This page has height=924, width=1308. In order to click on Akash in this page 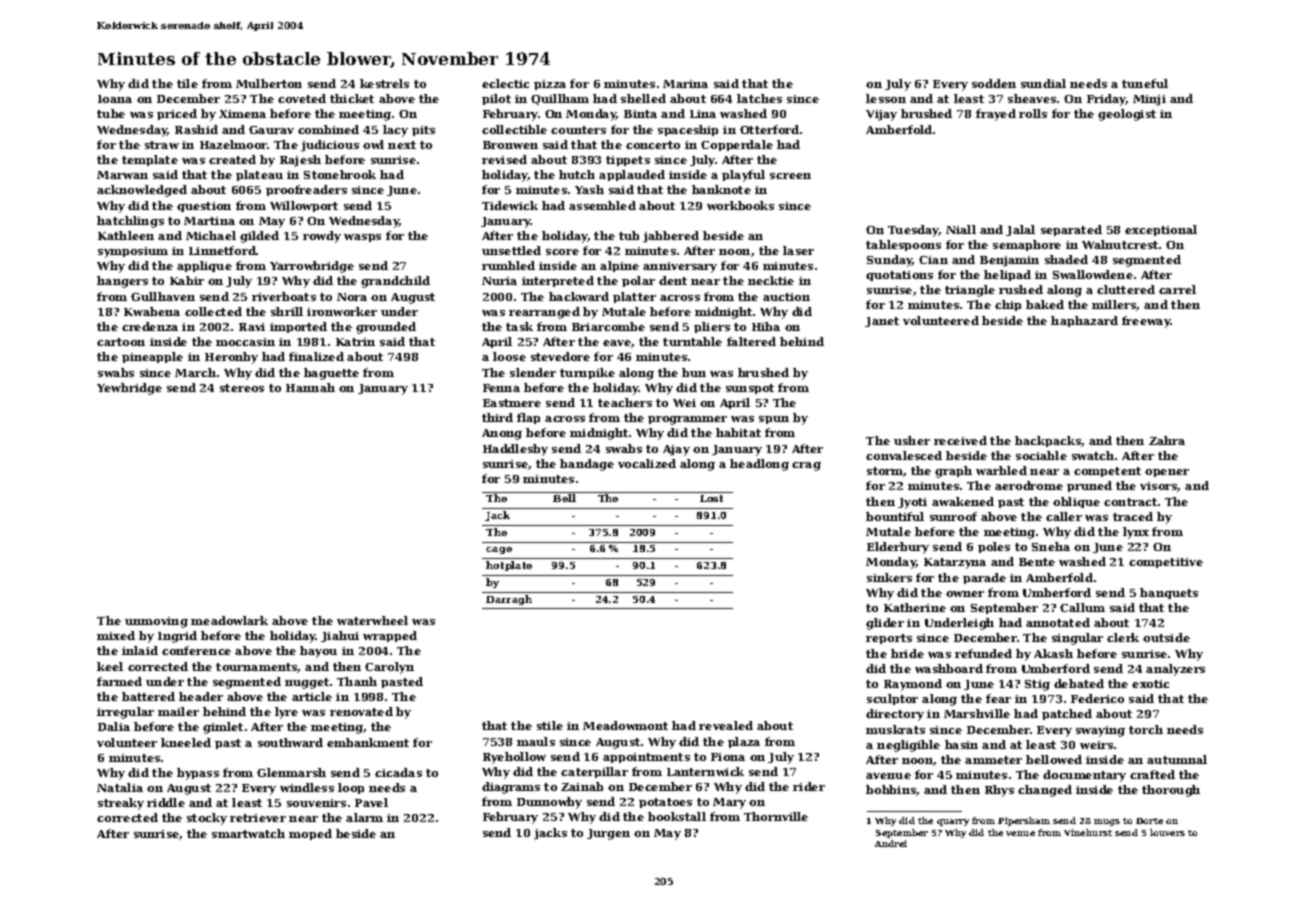, I will do `click(1053, 653)`.
